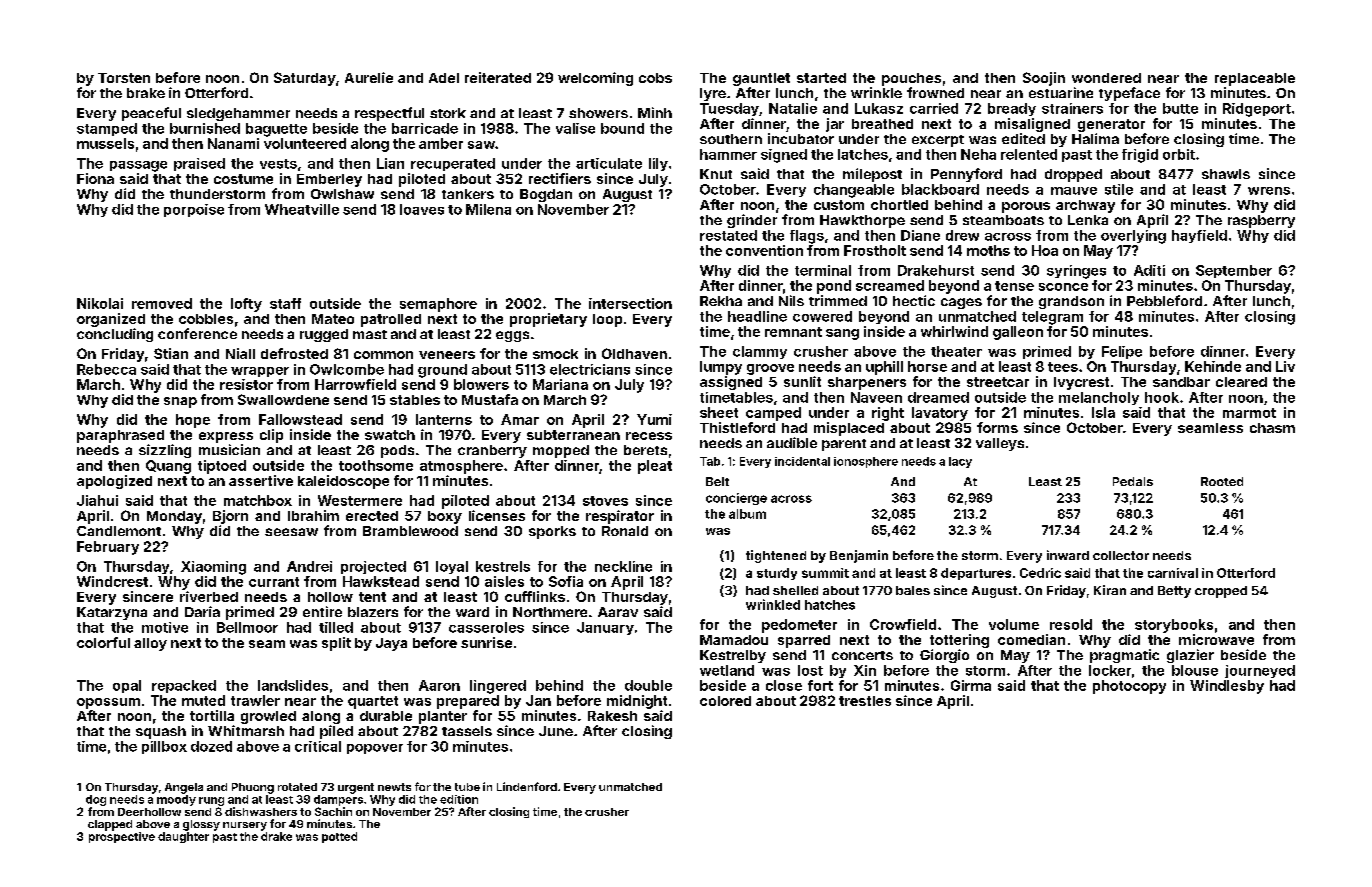  What do you see at coordinates (1071, 624) in the page?
I see `resold` at bounding box center [1071, 624].
